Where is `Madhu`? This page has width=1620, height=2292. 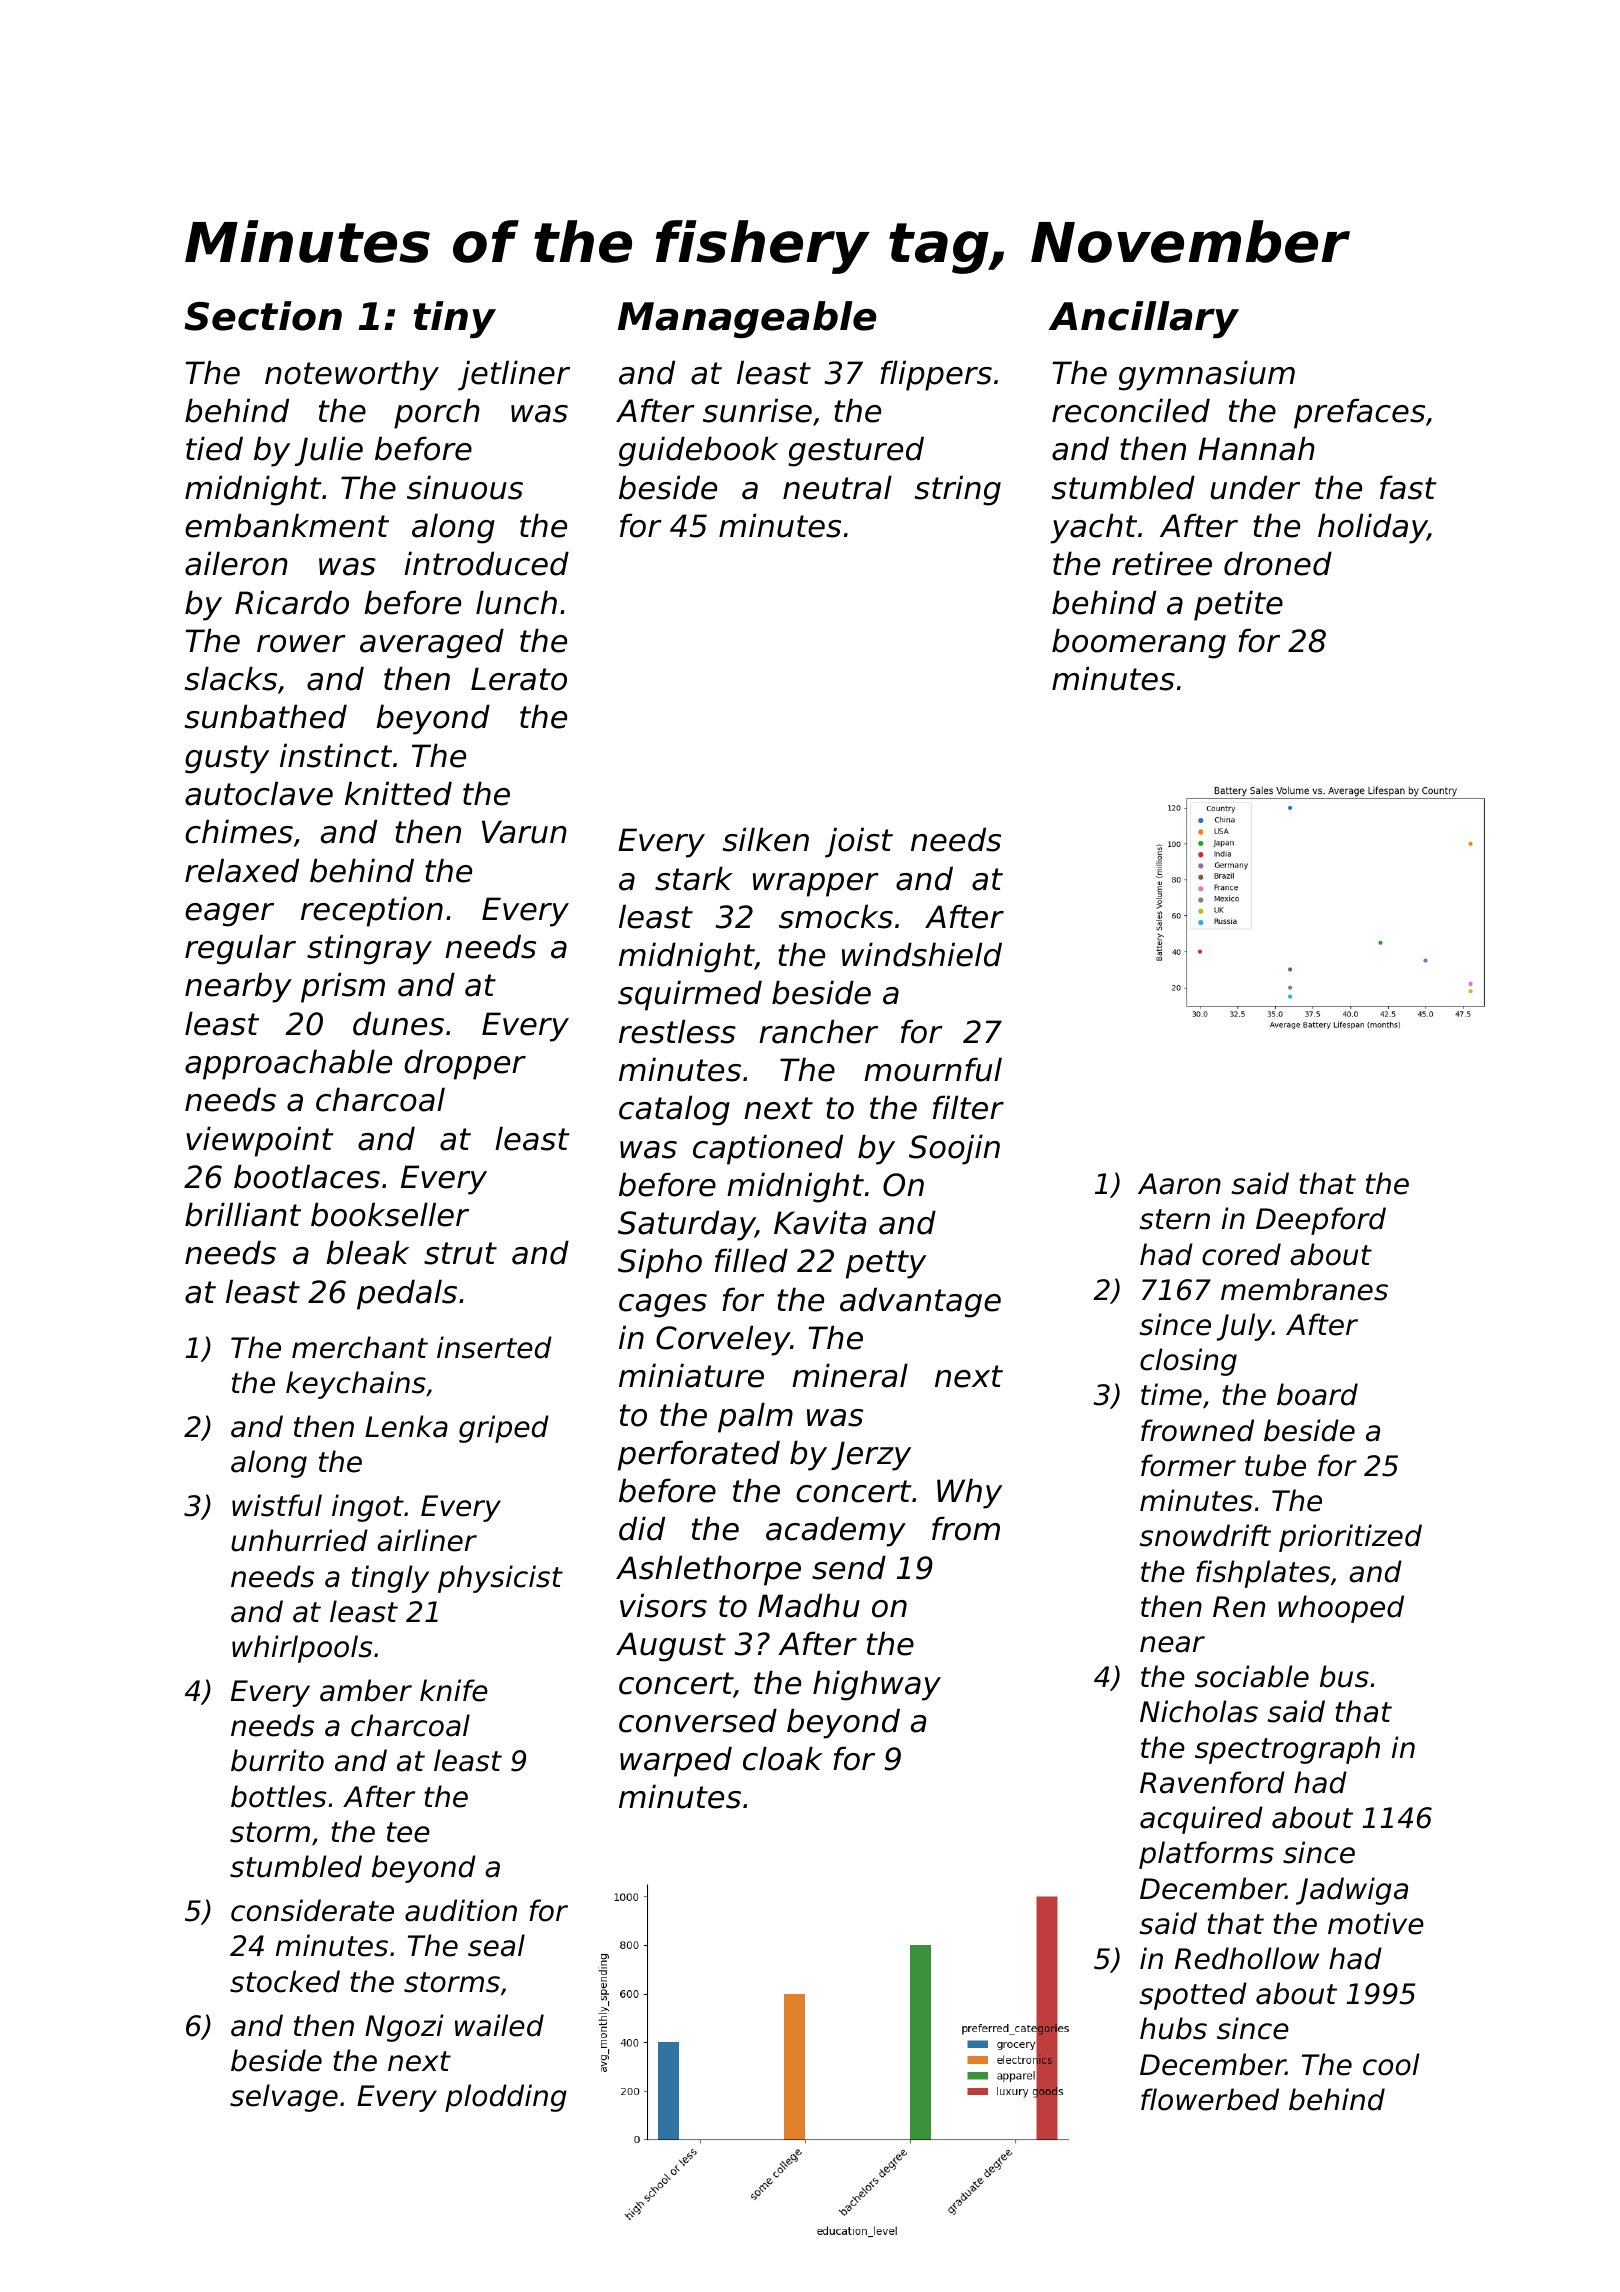 Madhu is located at coordinates (809, 1605).
